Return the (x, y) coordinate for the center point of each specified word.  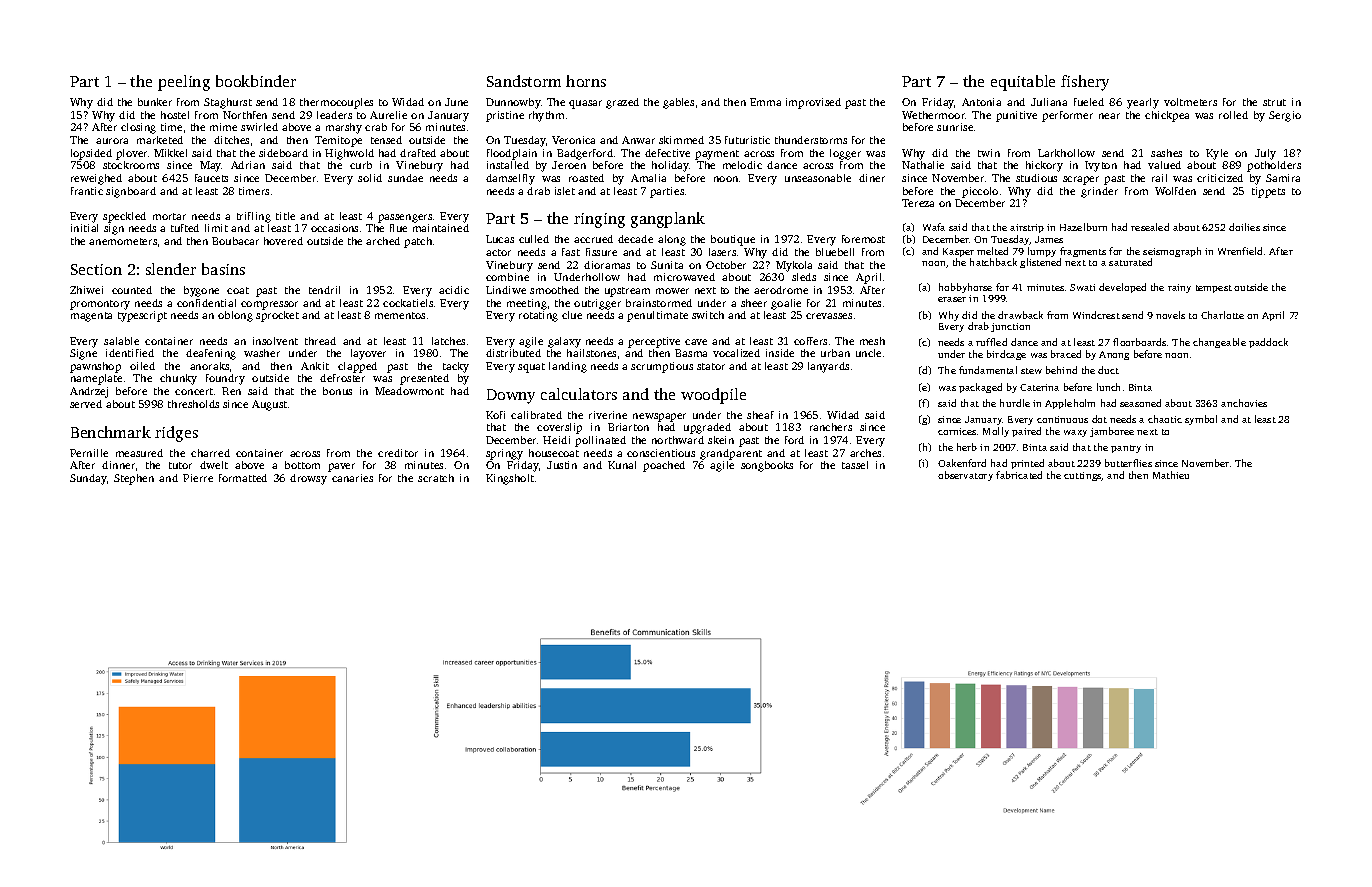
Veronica (573, 140)
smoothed (554, 290)
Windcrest (1096, 315)
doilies (1244, 227)
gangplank (668, 220)
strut (1274, 102)
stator (711, 366)
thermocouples (336, 103)
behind (1061, 370)
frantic (87, 191)
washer (262, 353)
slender (171, 269)
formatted (243, 478)
